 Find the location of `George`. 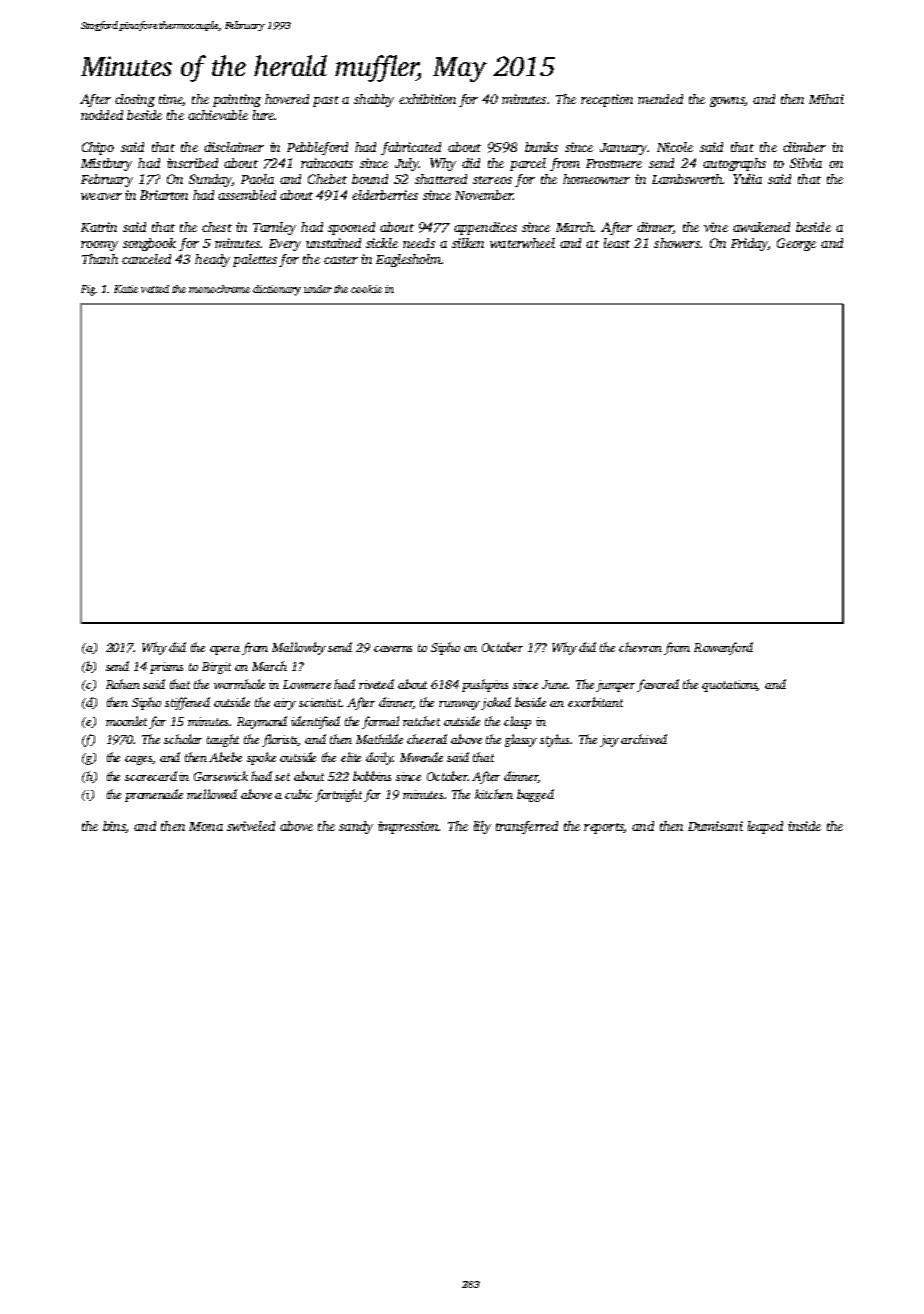

George is located at coordinates (796, 244).
